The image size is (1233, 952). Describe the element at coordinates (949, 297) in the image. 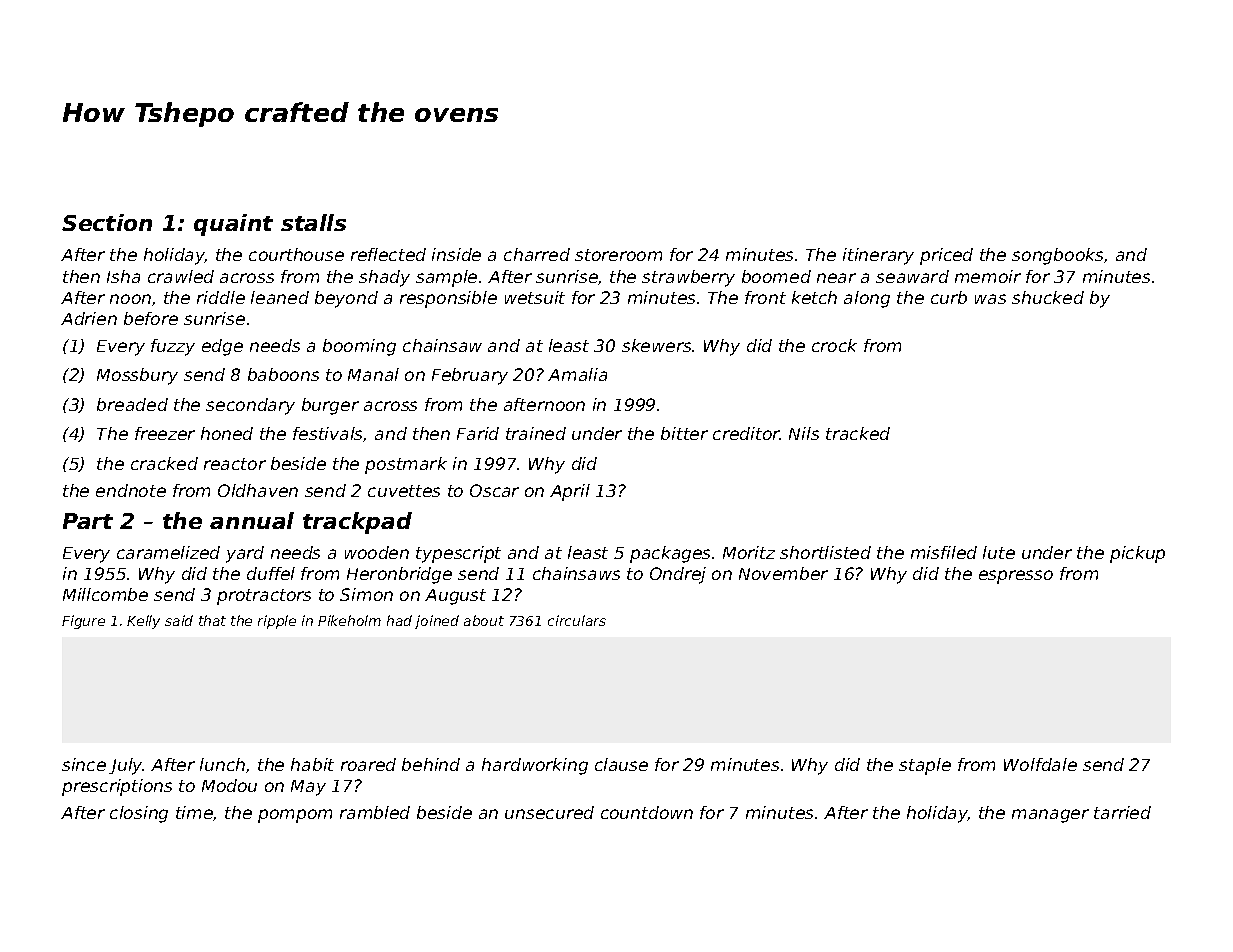

I see `curb` at that location.
